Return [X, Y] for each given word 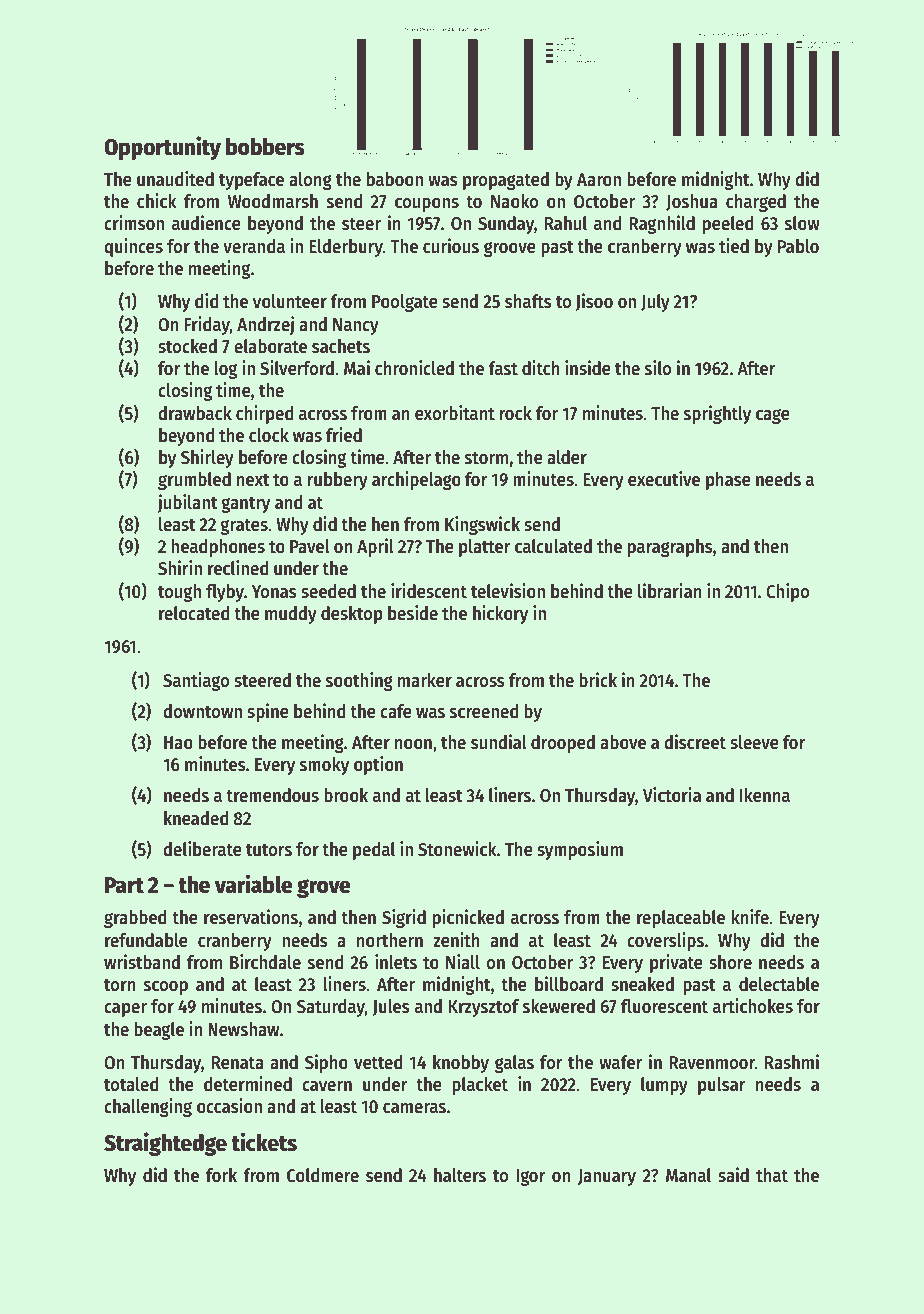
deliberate [202, 849]
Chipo [787, 592]
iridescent [429, 591]
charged [756, 203]
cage [773, 416]
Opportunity [162, 148]
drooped [563, 744]
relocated [194, 613]
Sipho [326, 1063]
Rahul [566, 223]
